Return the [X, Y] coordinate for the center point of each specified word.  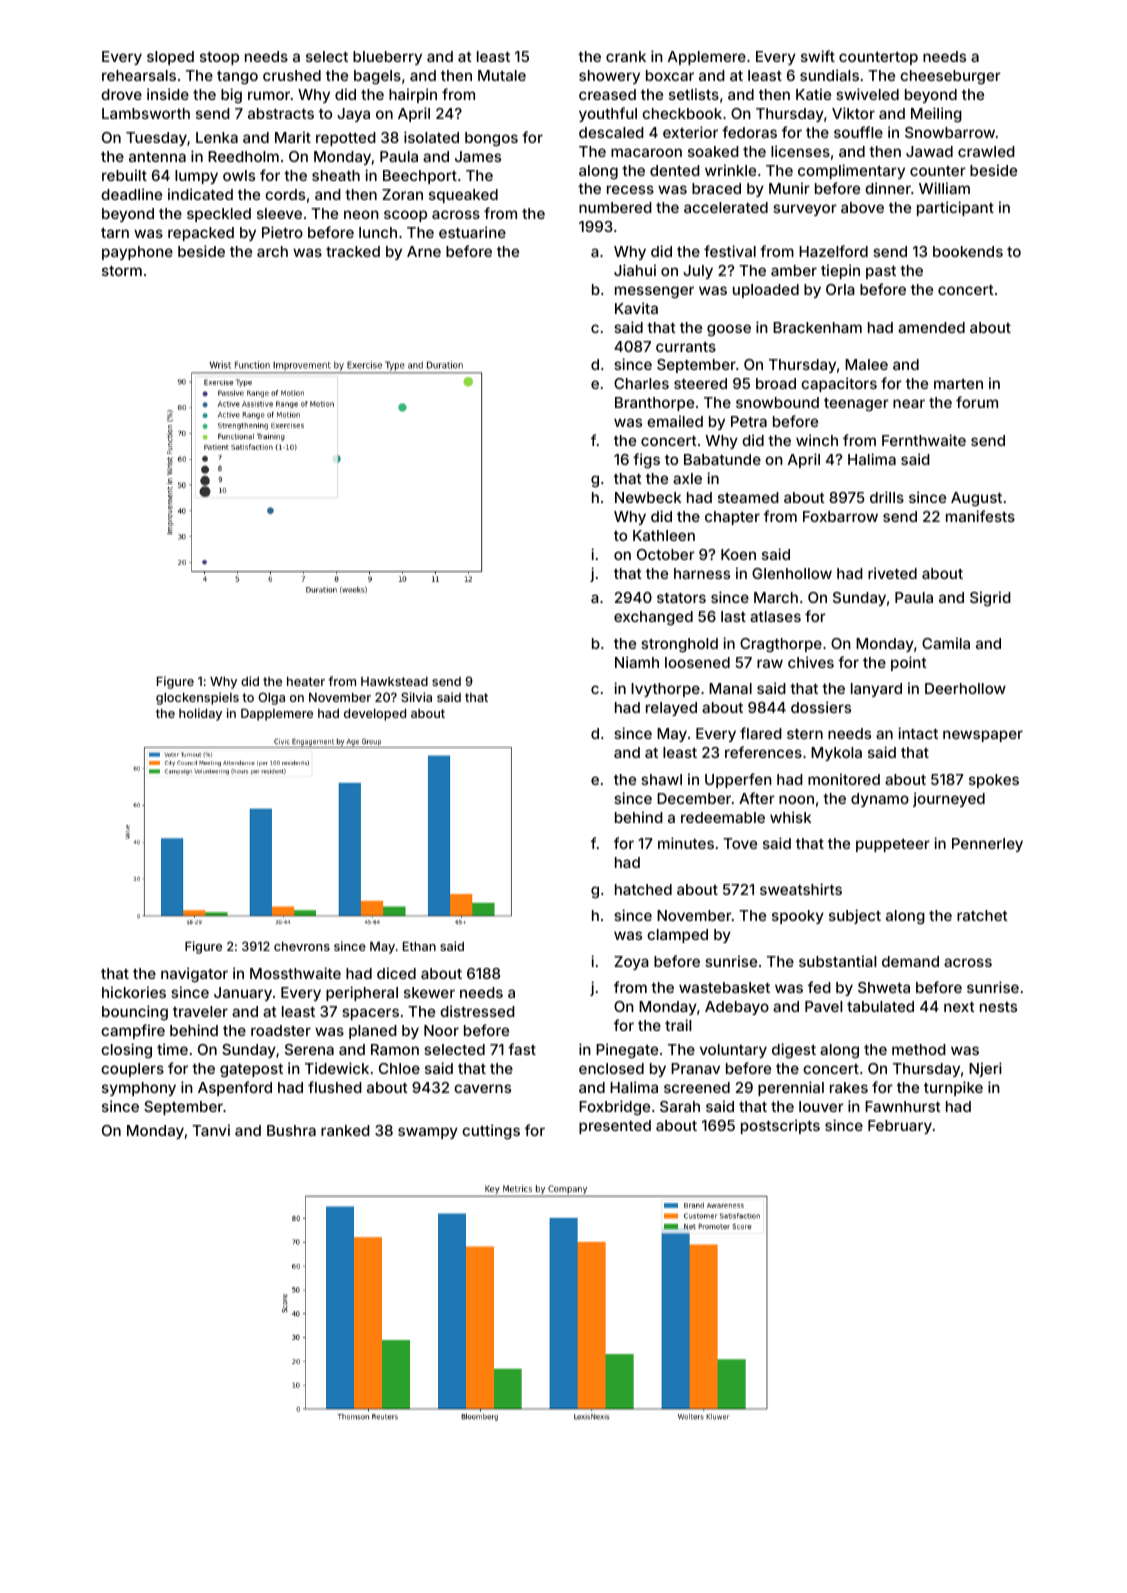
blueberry [387, 58]
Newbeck [648, 497]
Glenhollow [792, 573]
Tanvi [211, 1130]
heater [306, 681]
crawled [986, 151]
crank [626, 56]
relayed [671, 709]
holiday [200, 714]
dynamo [880, 800]
